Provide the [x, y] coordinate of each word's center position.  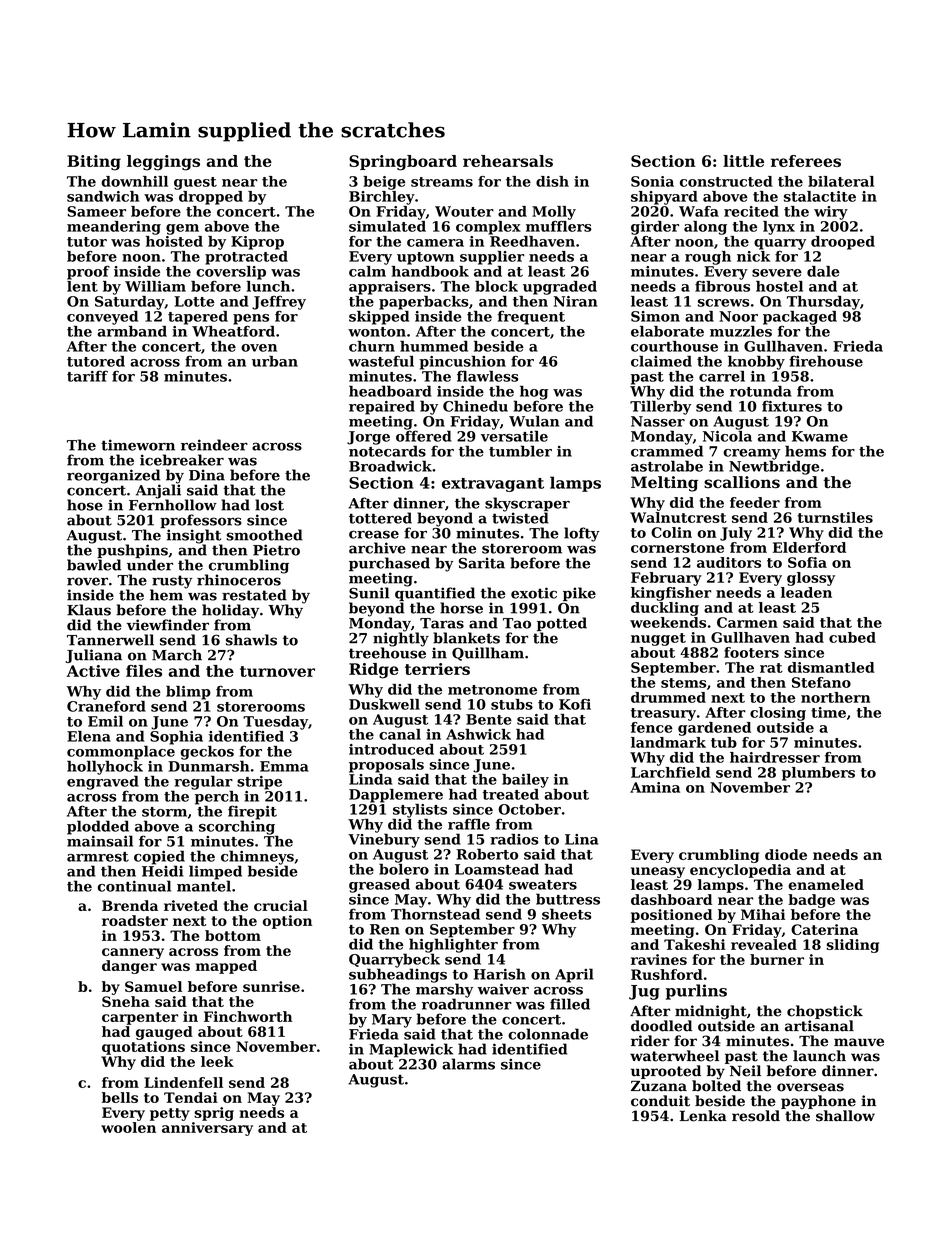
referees [806, 161]
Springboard [403, 163]
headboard [390, 391]
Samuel [153, 986]
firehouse [826, 361]
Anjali [158, 491]
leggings [163, 163]
